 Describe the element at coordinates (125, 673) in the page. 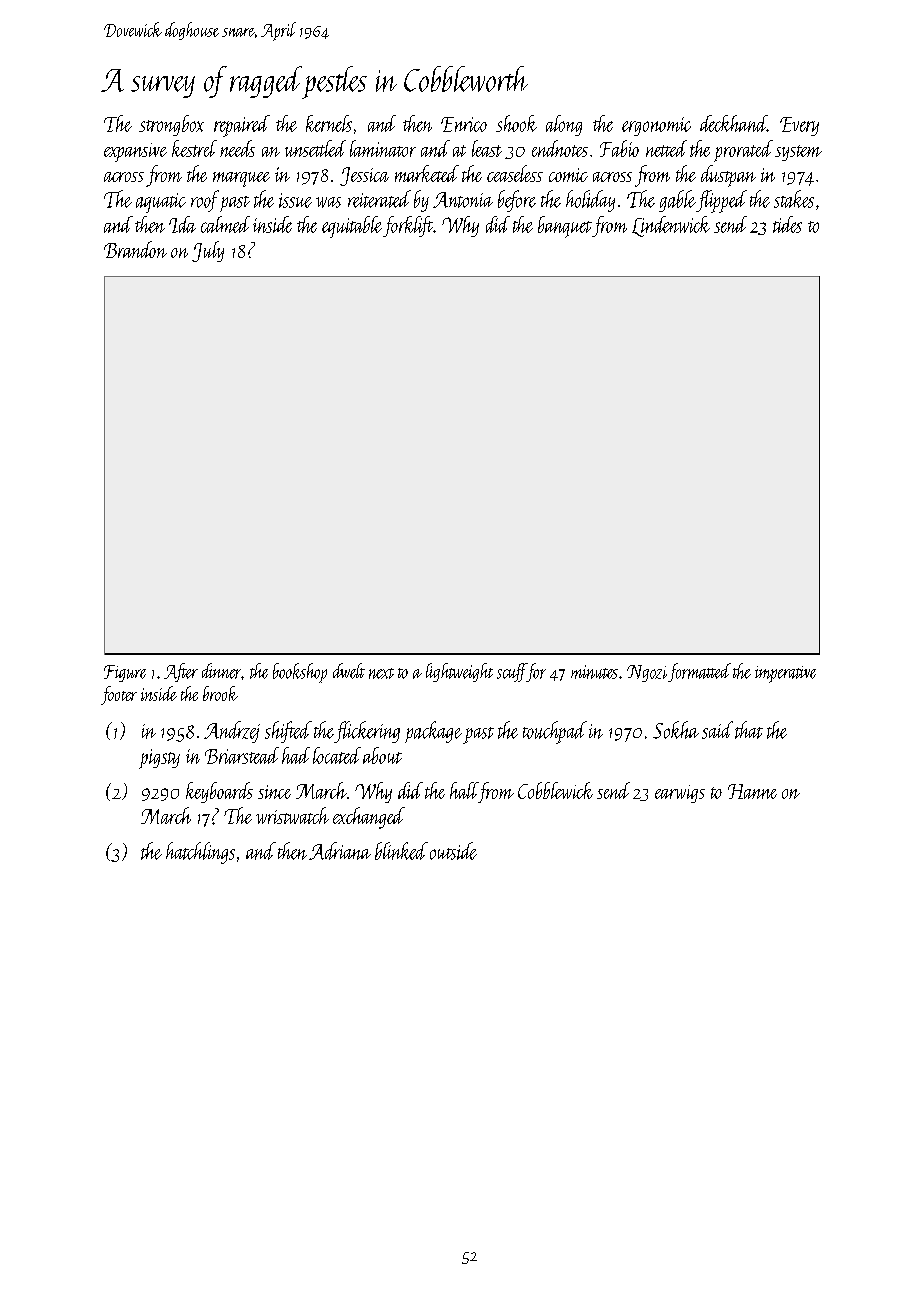

I see `Figure` at that location.
